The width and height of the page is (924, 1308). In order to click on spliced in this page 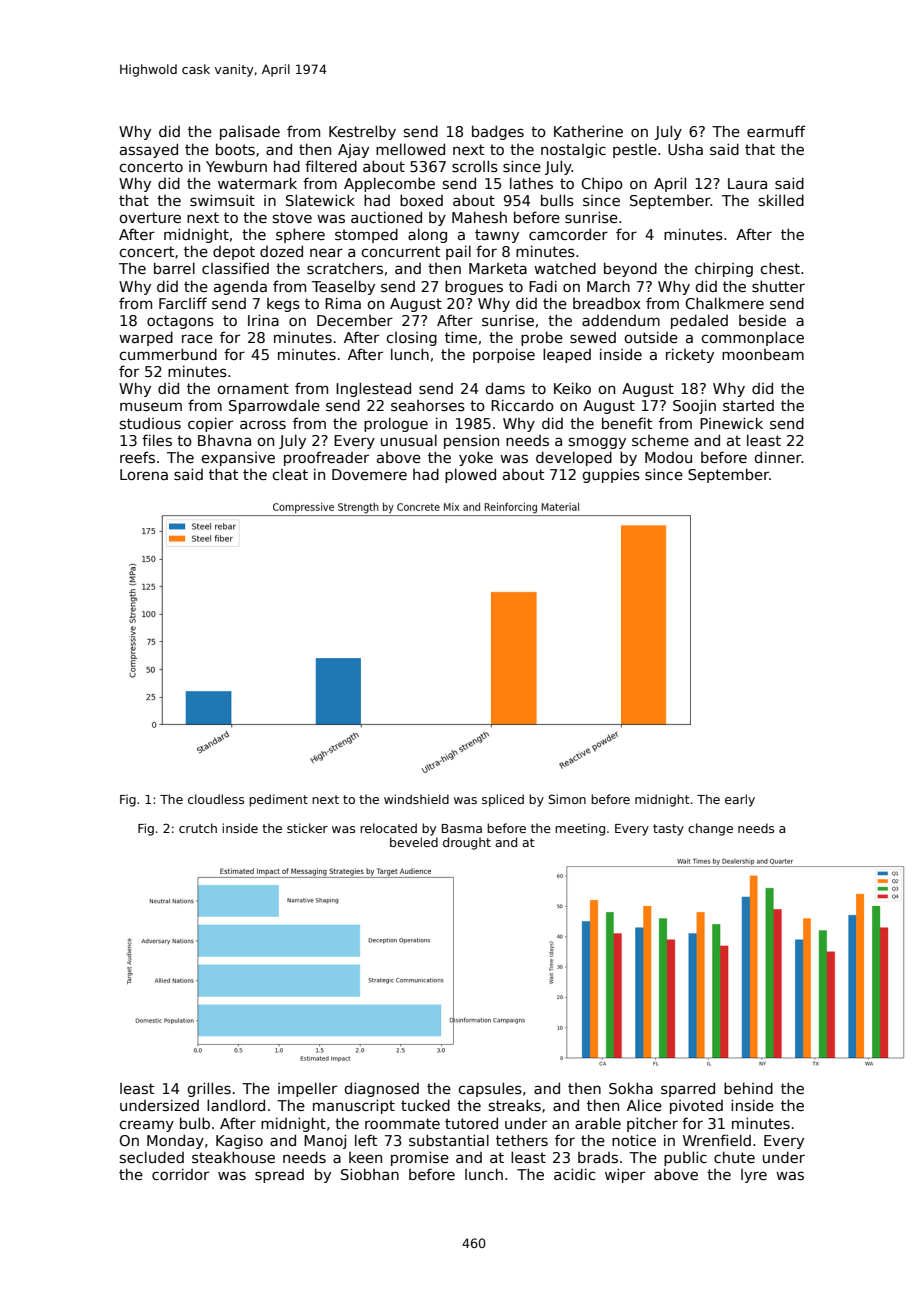, I will do `click(503, 800)`.
